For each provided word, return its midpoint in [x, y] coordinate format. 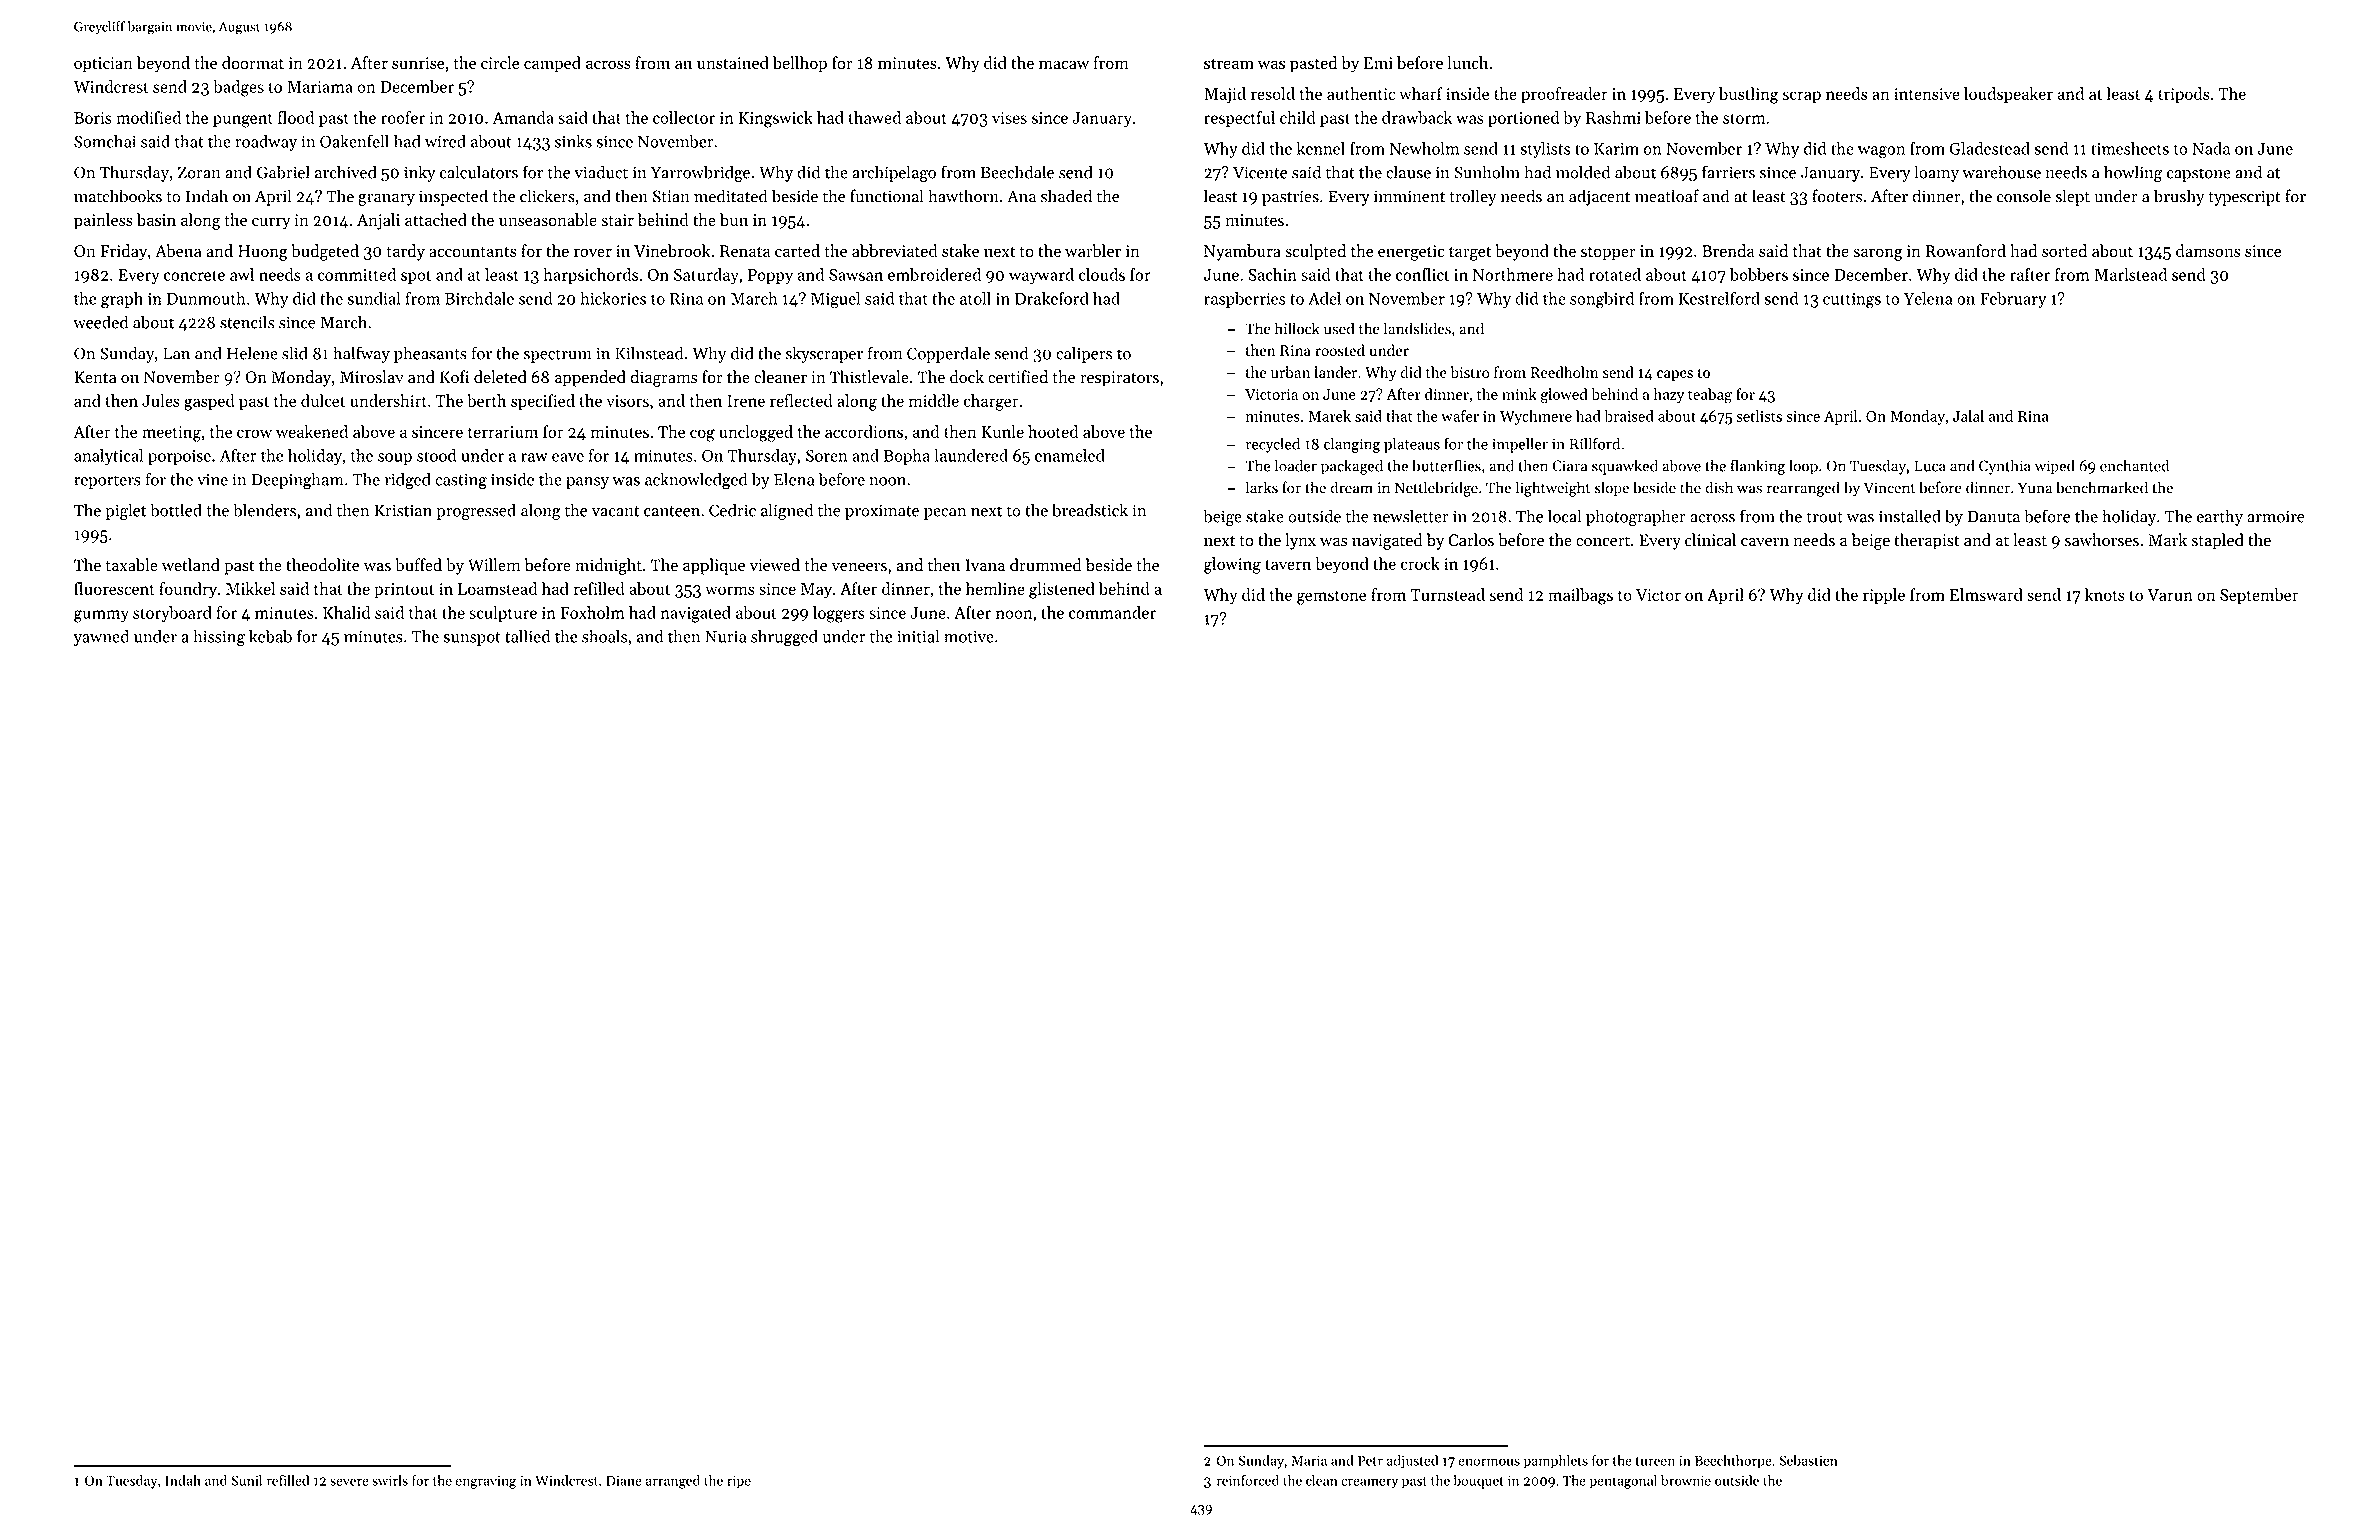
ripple [1884, 596]
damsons [2208, 250]
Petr [1370, 1460]
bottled [176, 510]
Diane [624, 1481]
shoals [604, 636]
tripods [2184, 95]
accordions [864, 431]
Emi [1378, 63]
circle [500, 62]
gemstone [1332, 597]
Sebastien [1808, 1460]
